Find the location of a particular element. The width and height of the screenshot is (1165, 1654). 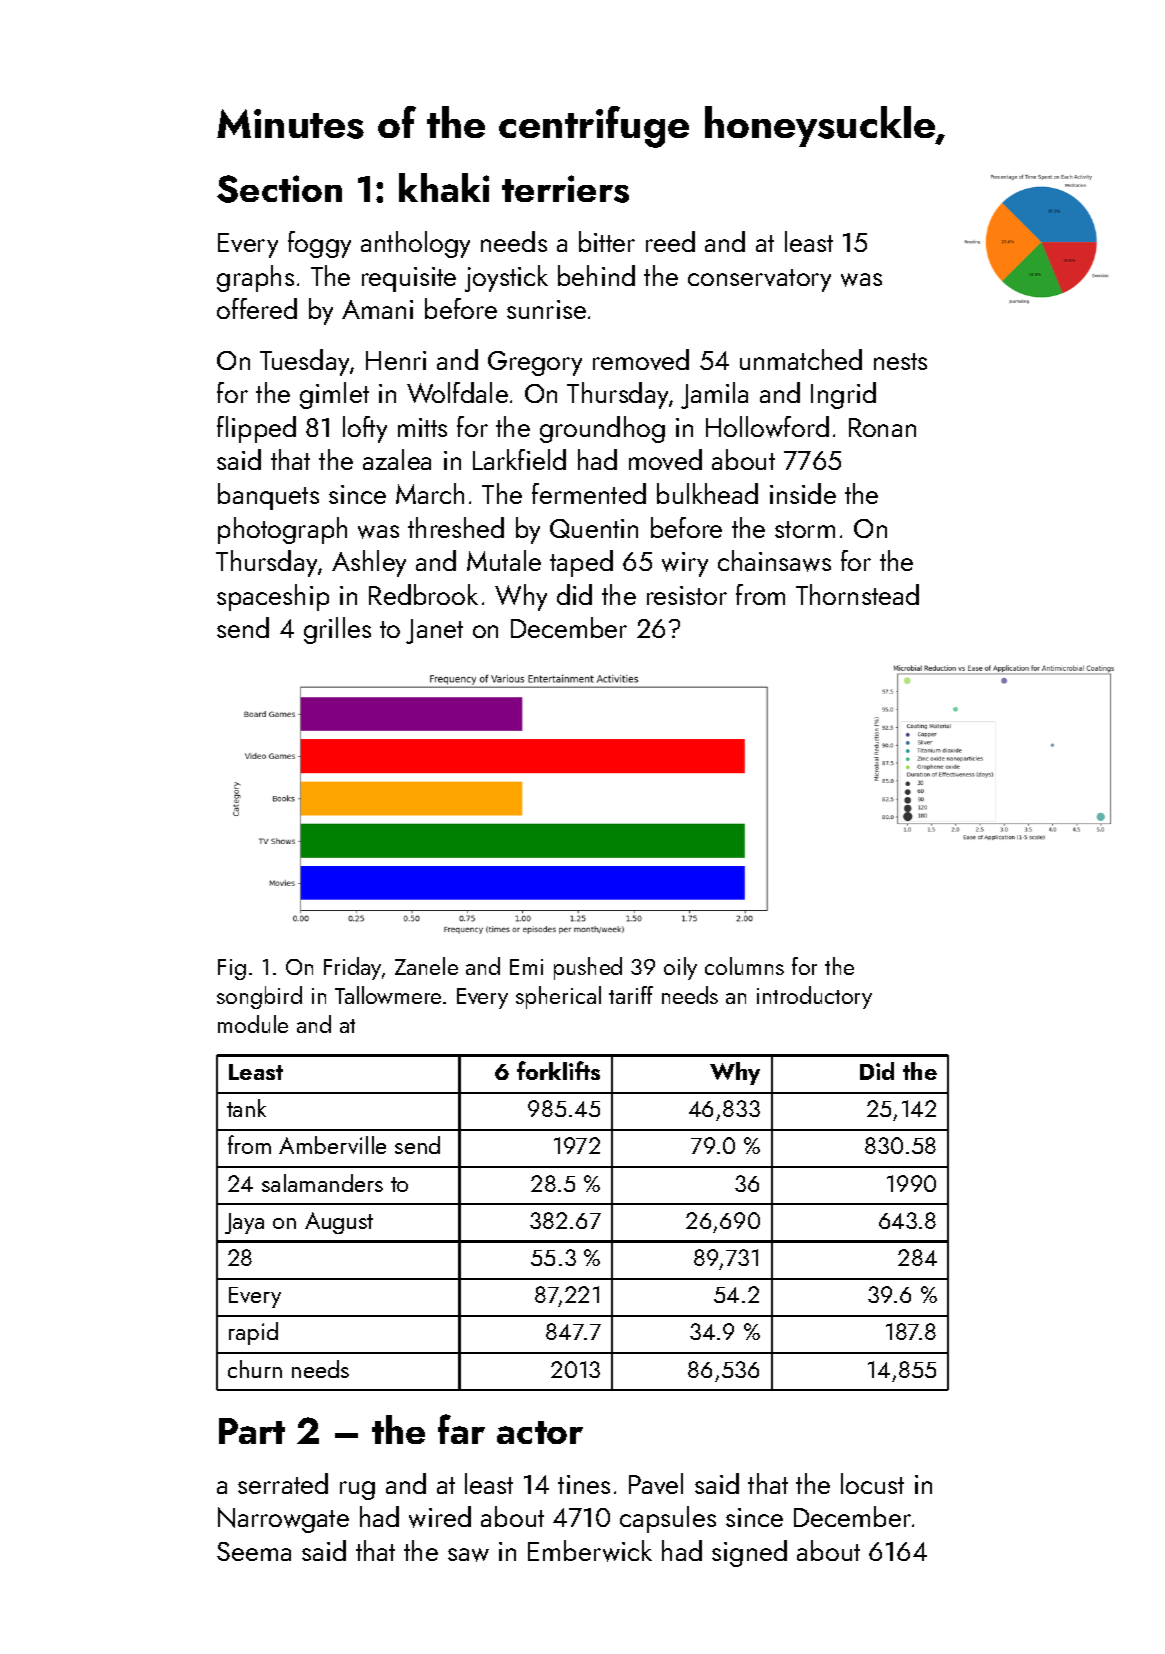

songbird is located at coordinates (259, 997).
